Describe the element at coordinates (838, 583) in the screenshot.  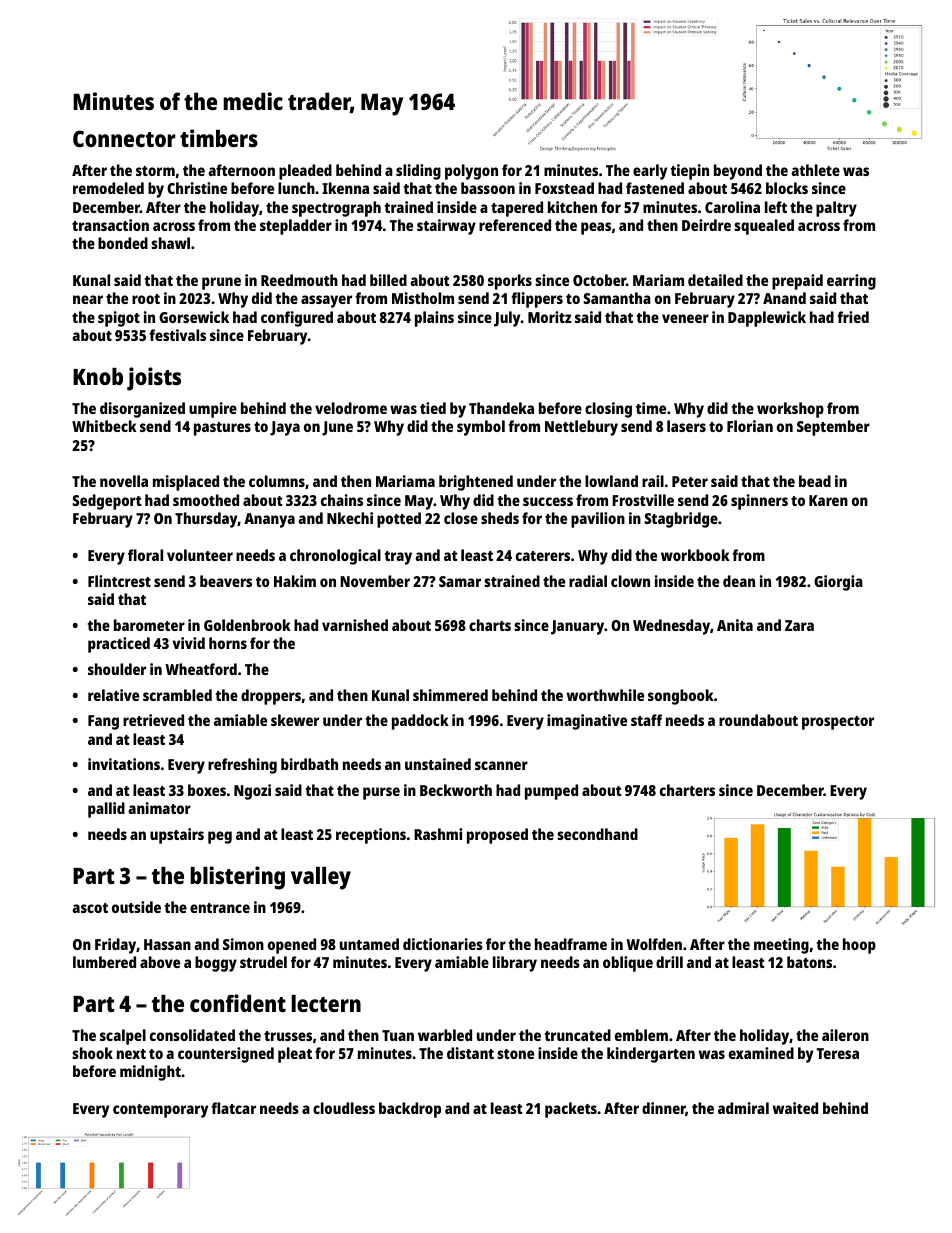
I see `Giorgia` at that location.
